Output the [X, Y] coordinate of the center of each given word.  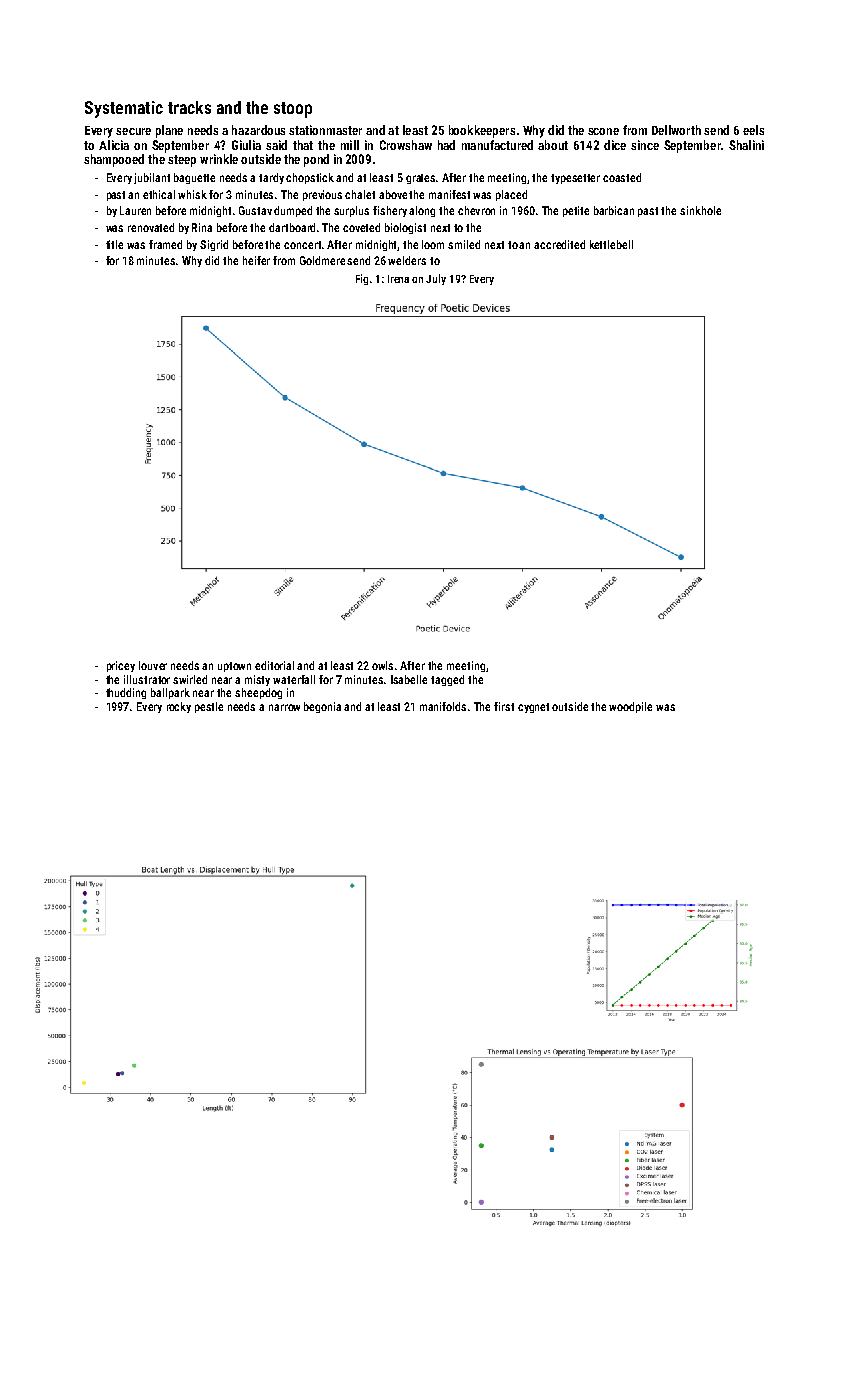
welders [407, 260]
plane [169, 131]
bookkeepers [482, 131]
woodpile [630, 707]
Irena [398, 279]
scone [603, 131]
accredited [559, 244]
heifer [256, 260]
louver [153, 665]
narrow [284, 707]
